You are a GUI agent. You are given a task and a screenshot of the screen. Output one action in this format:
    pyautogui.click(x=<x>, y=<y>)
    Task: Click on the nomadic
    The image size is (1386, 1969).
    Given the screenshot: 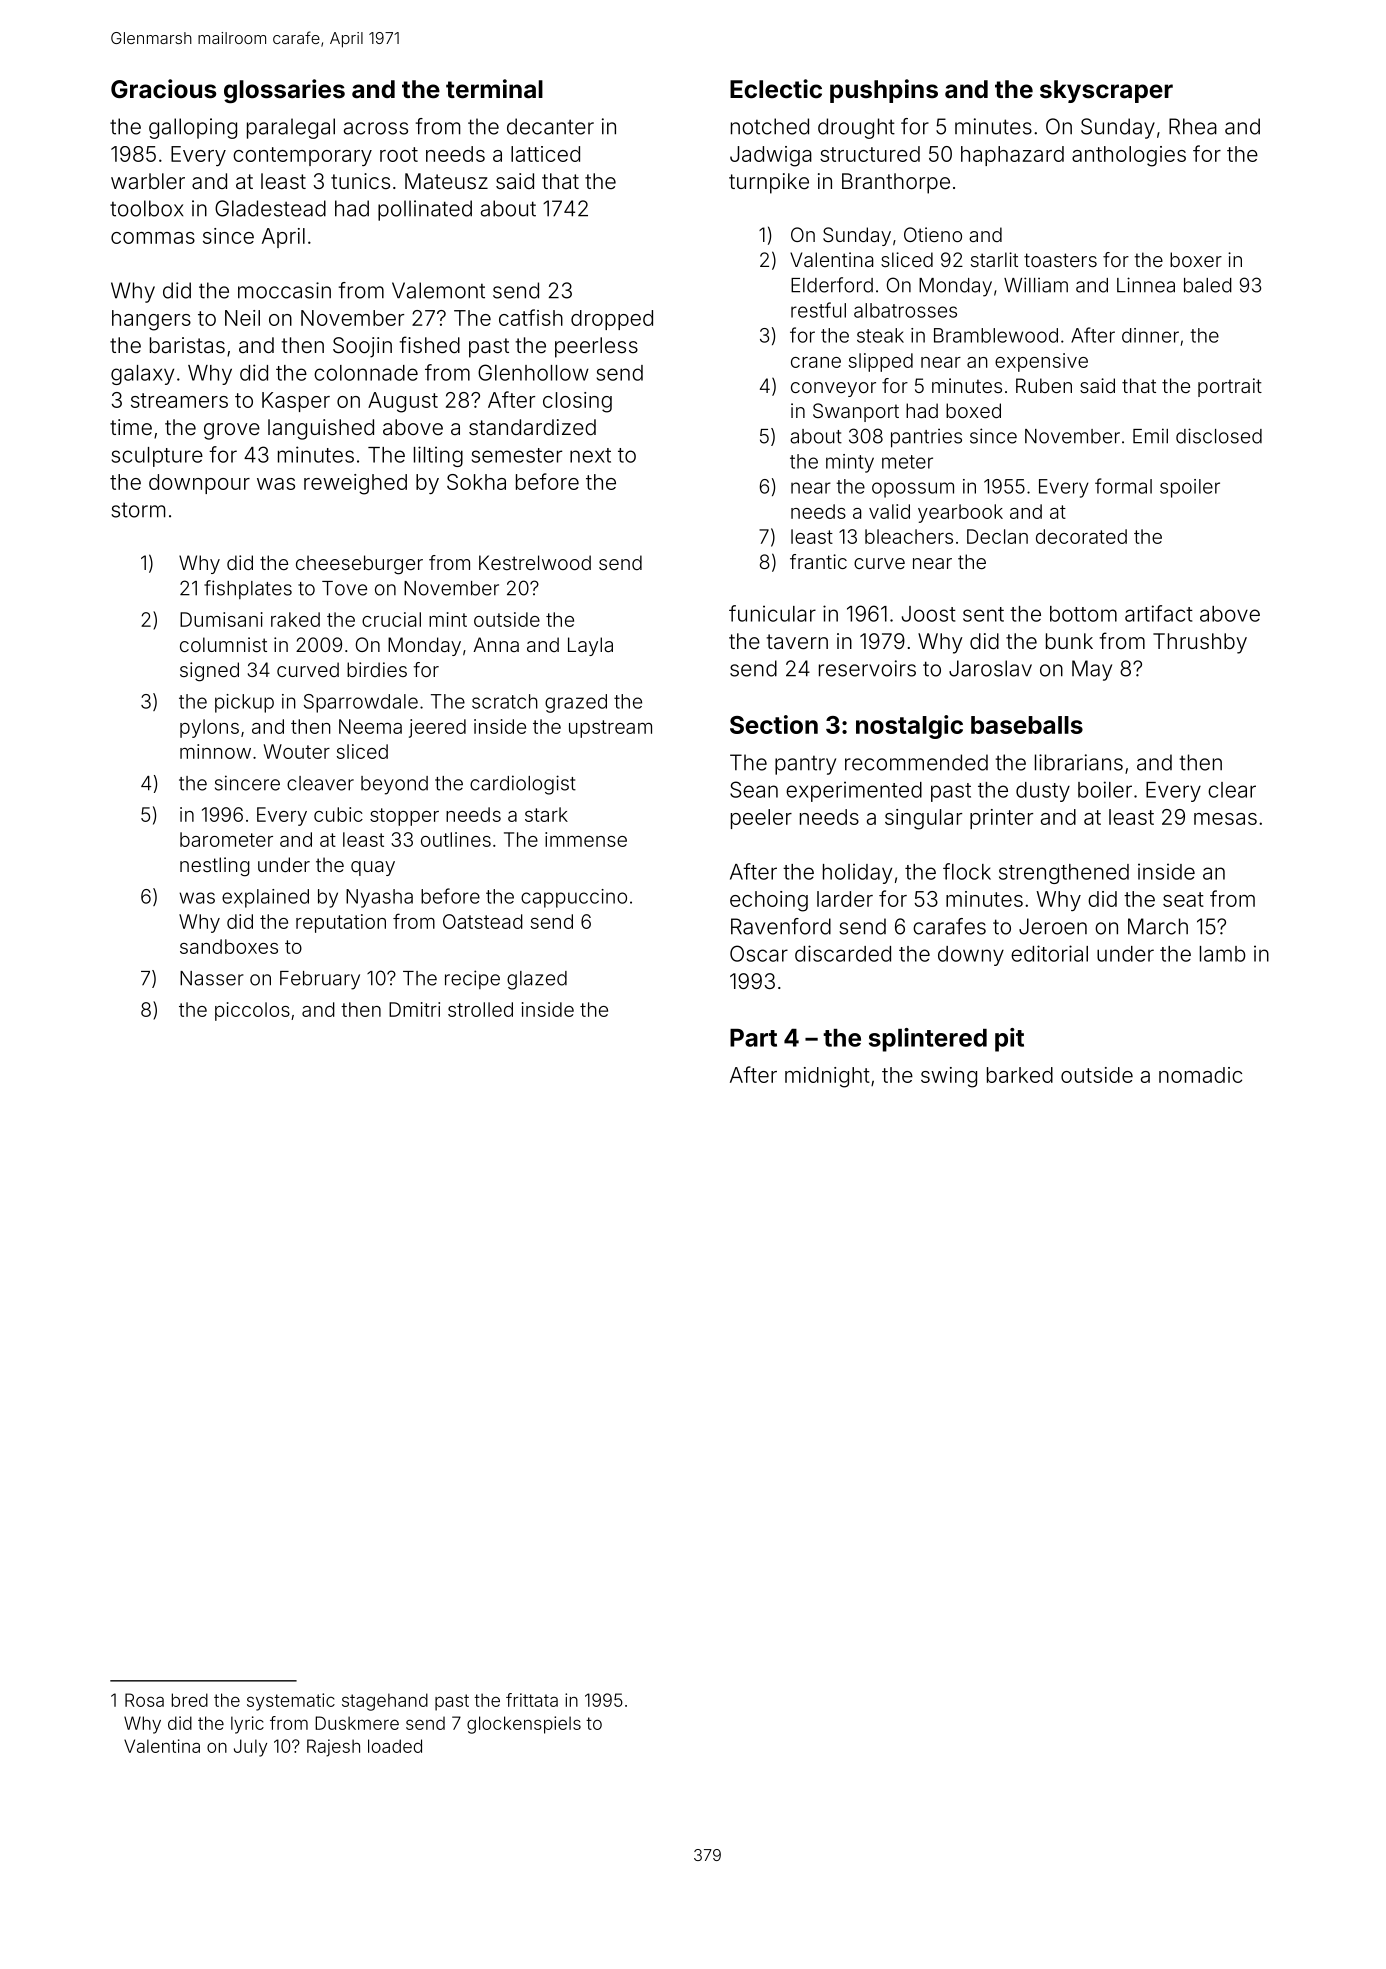 What is the action you would take?
    pyautogui.click(x=1200, y=1075)
